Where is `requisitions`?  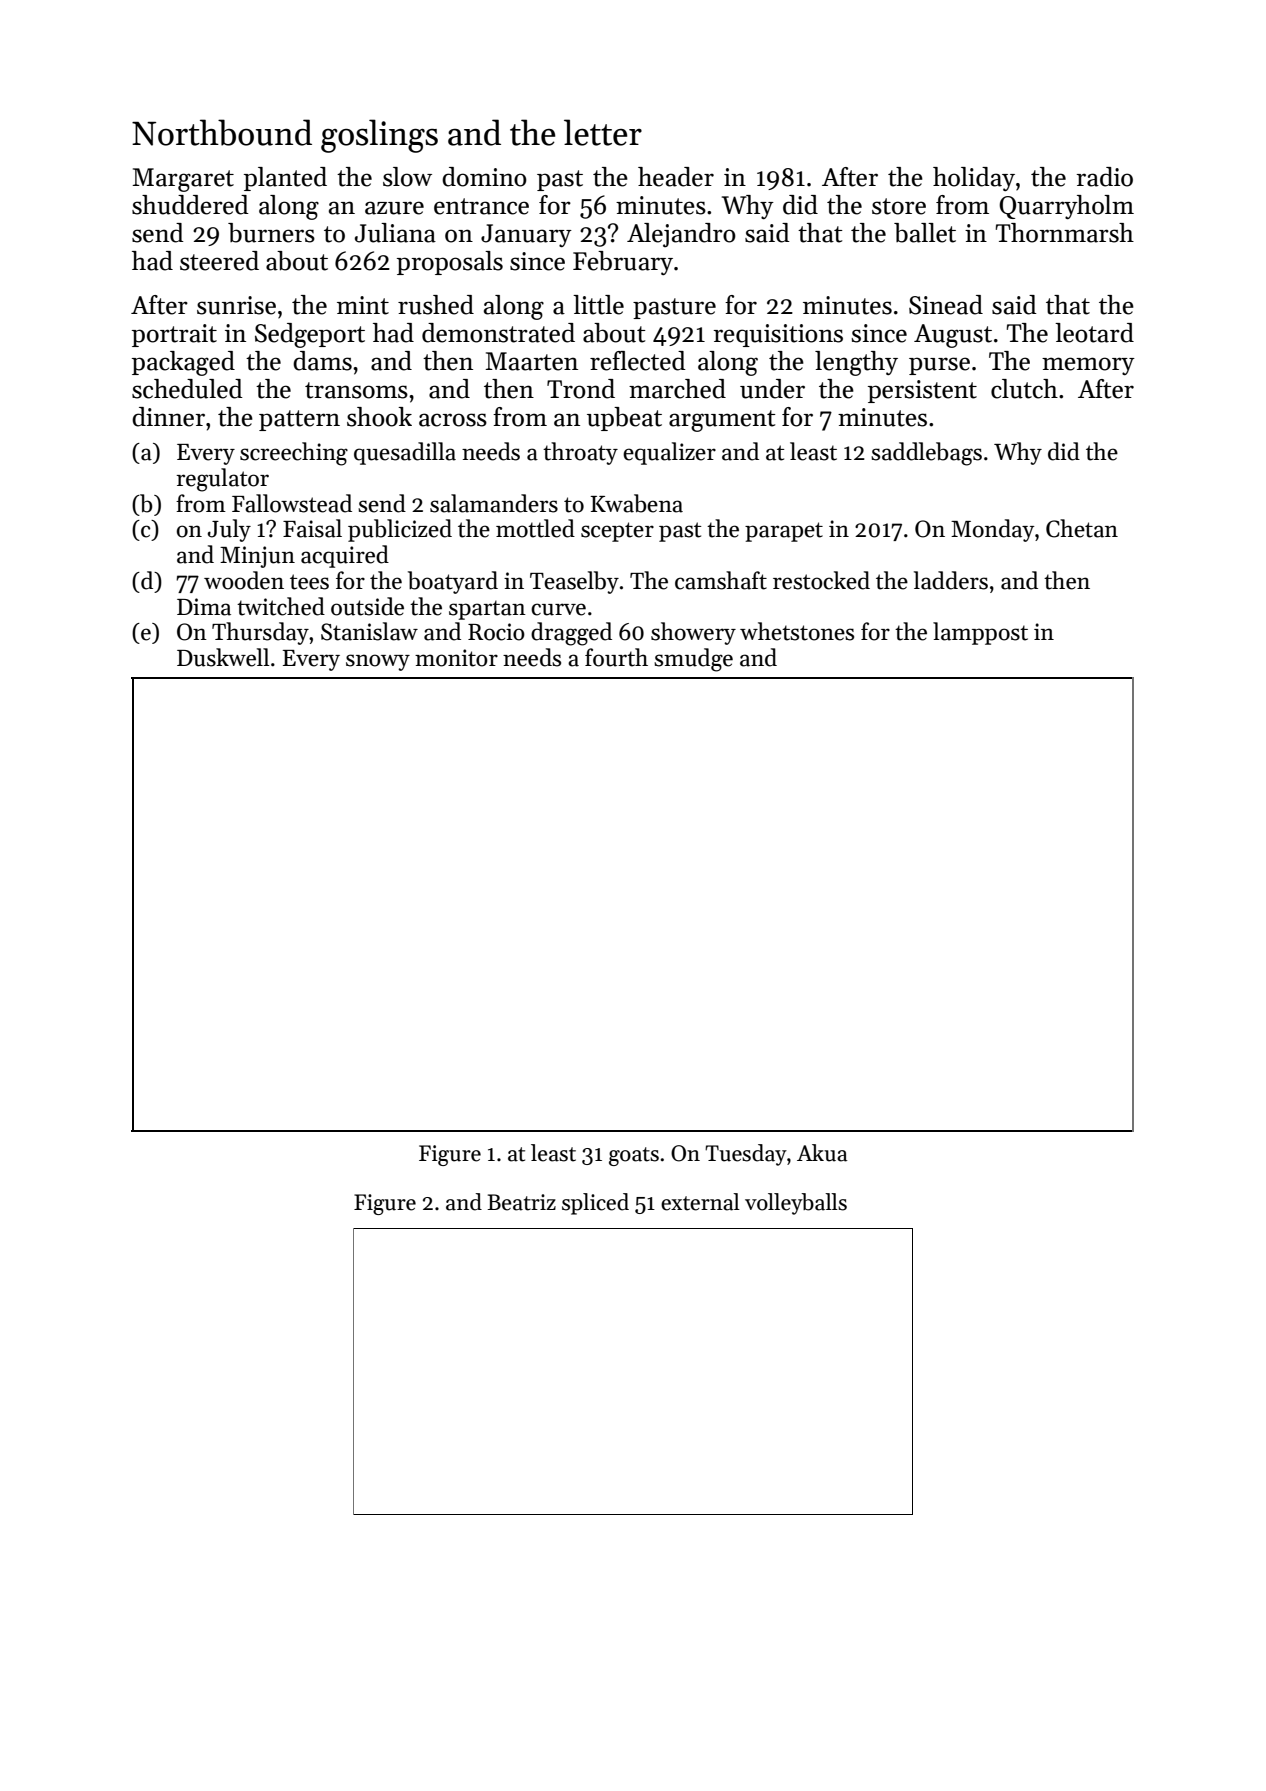
requisitions is located at coordinates (778, 335).
